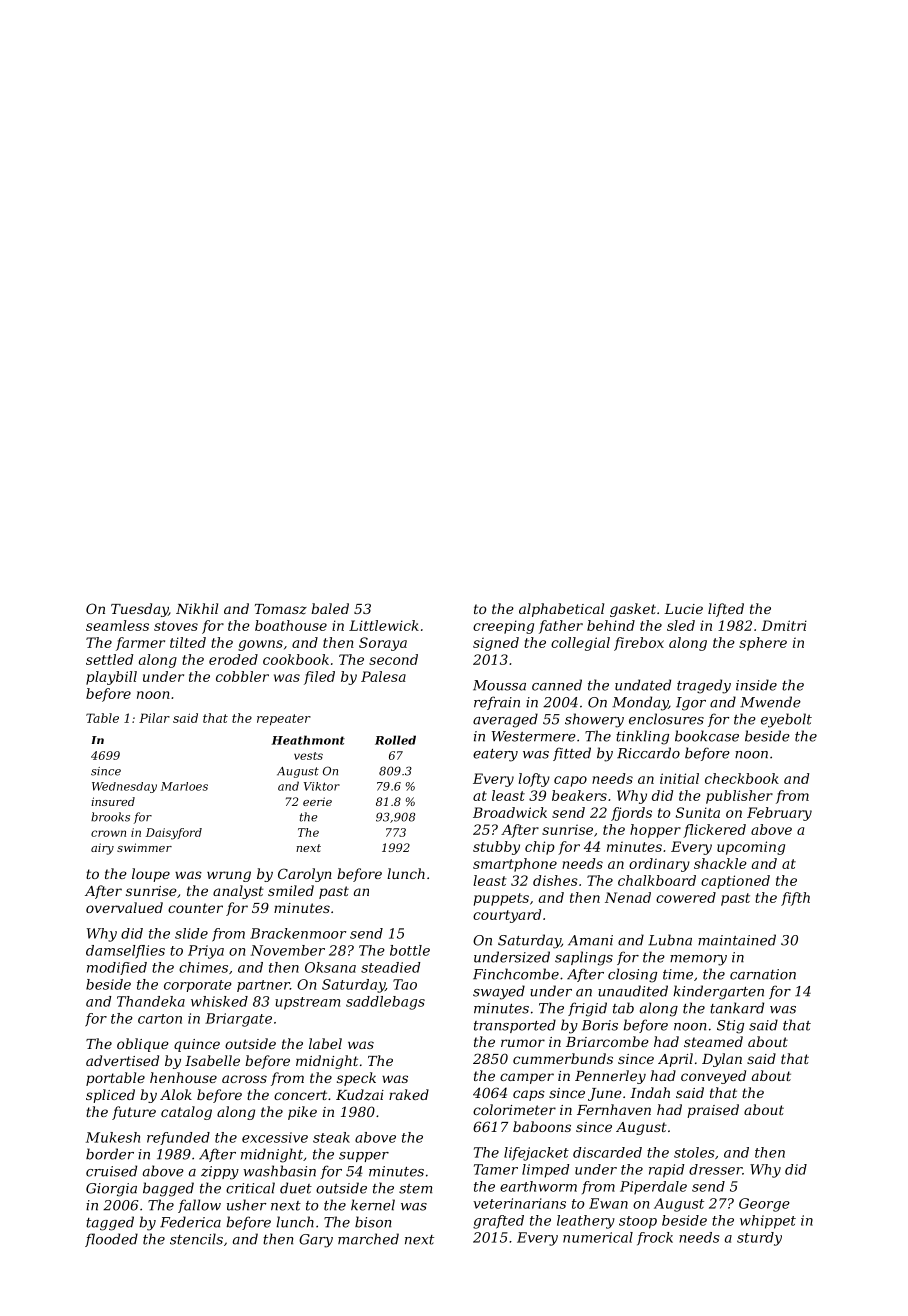  What do you see at coordinates (384, 625) in the screenshot?
I see `Littlewick` at bounding box center [384, 625].
